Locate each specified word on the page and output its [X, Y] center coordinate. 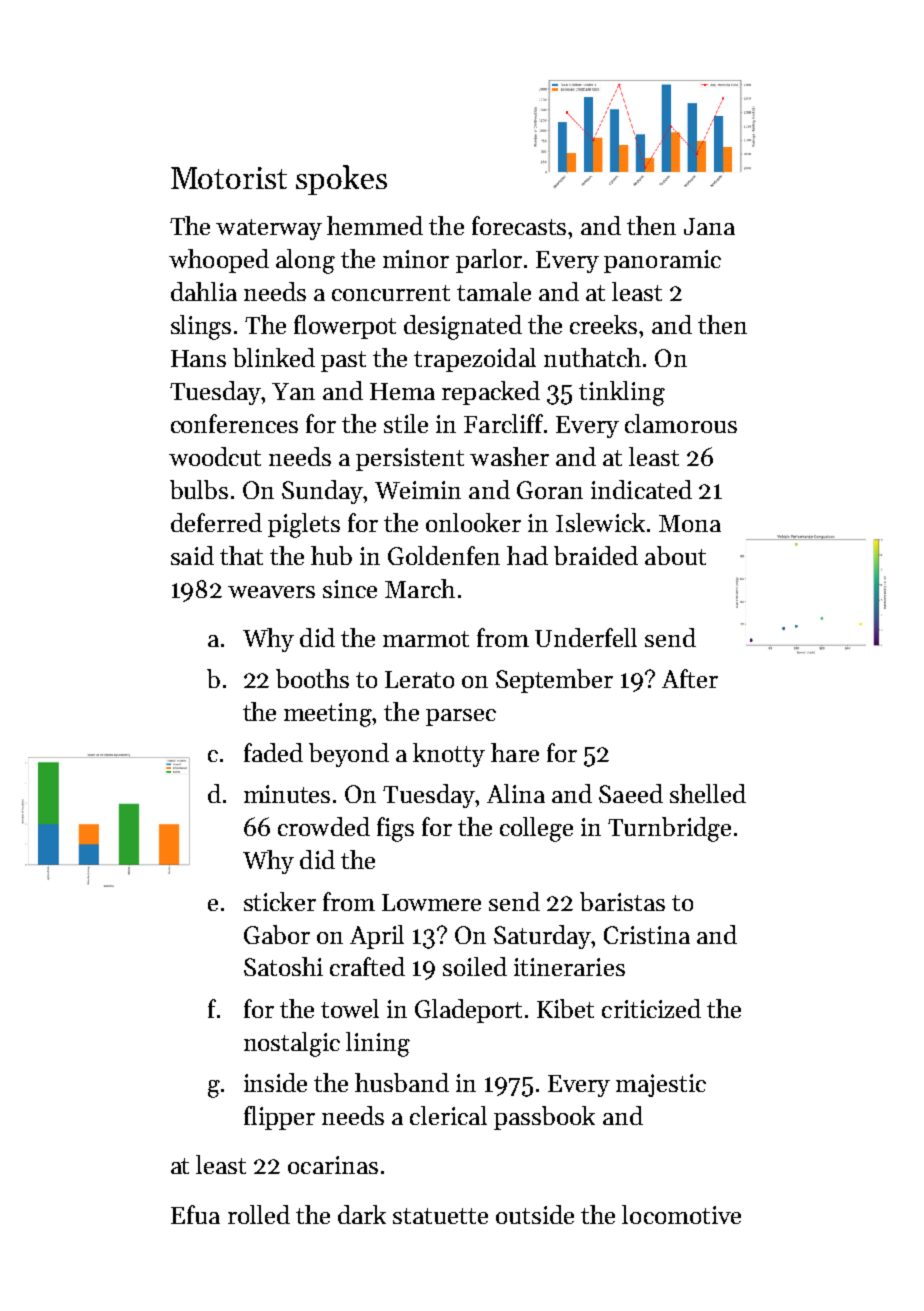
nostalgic [292, 1044]
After [690, 678]
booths [312, 678]
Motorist [229, 178]
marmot [426, 639]
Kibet [565, 1008]
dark [362, 1214]
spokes [341, 180]
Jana [709, 226]
